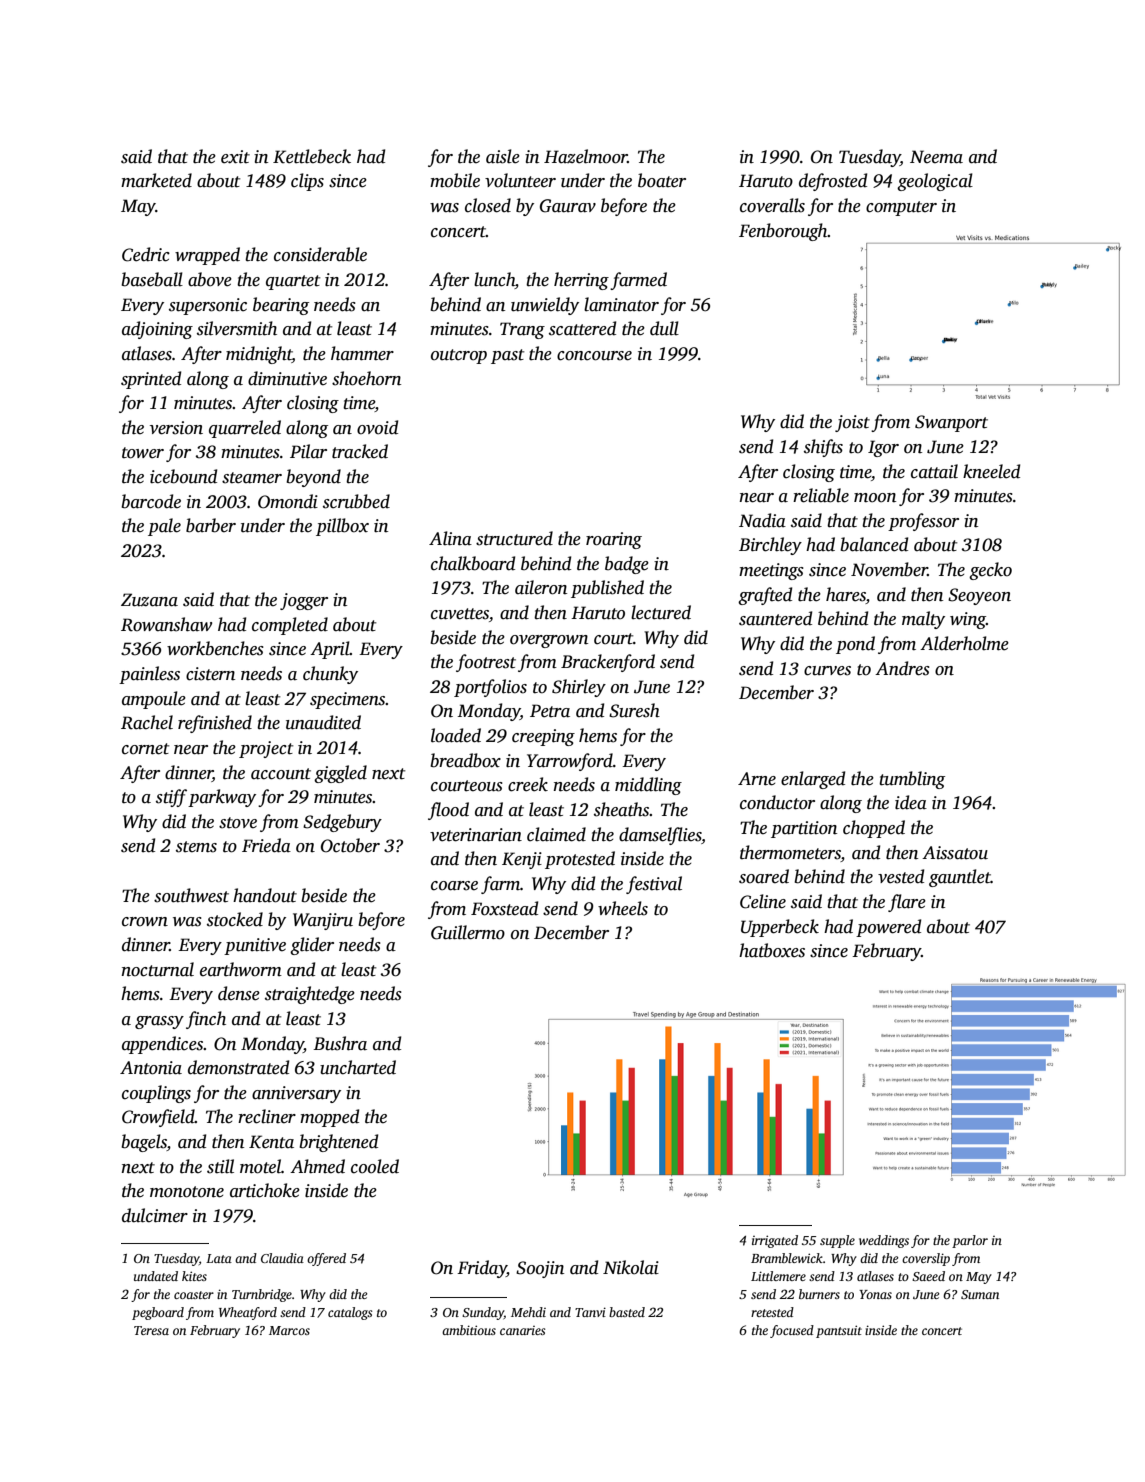 The width and height of the screenshot is (1145, 1482). Describe the element at coordinates (884, 1241) in the screenshot. I see `weddings` at that location.
